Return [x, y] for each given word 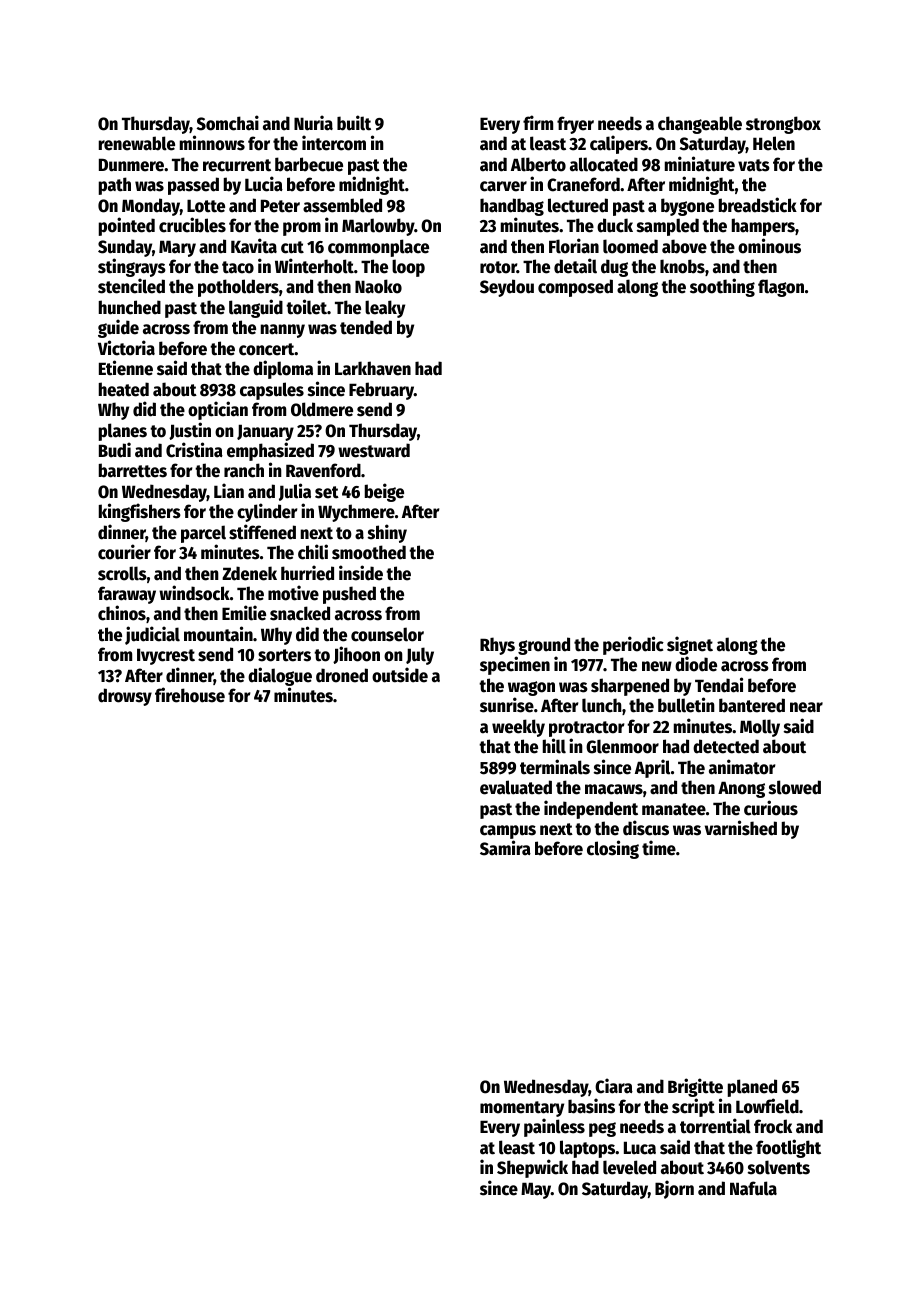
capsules [272, 391]
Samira [505, 848]
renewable [137, 143]
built [354, 123]
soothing [722, 287]
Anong [741, 789]
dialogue [280, 676]
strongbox [783, 125]
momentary [522, 1109]
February [381, 391]
